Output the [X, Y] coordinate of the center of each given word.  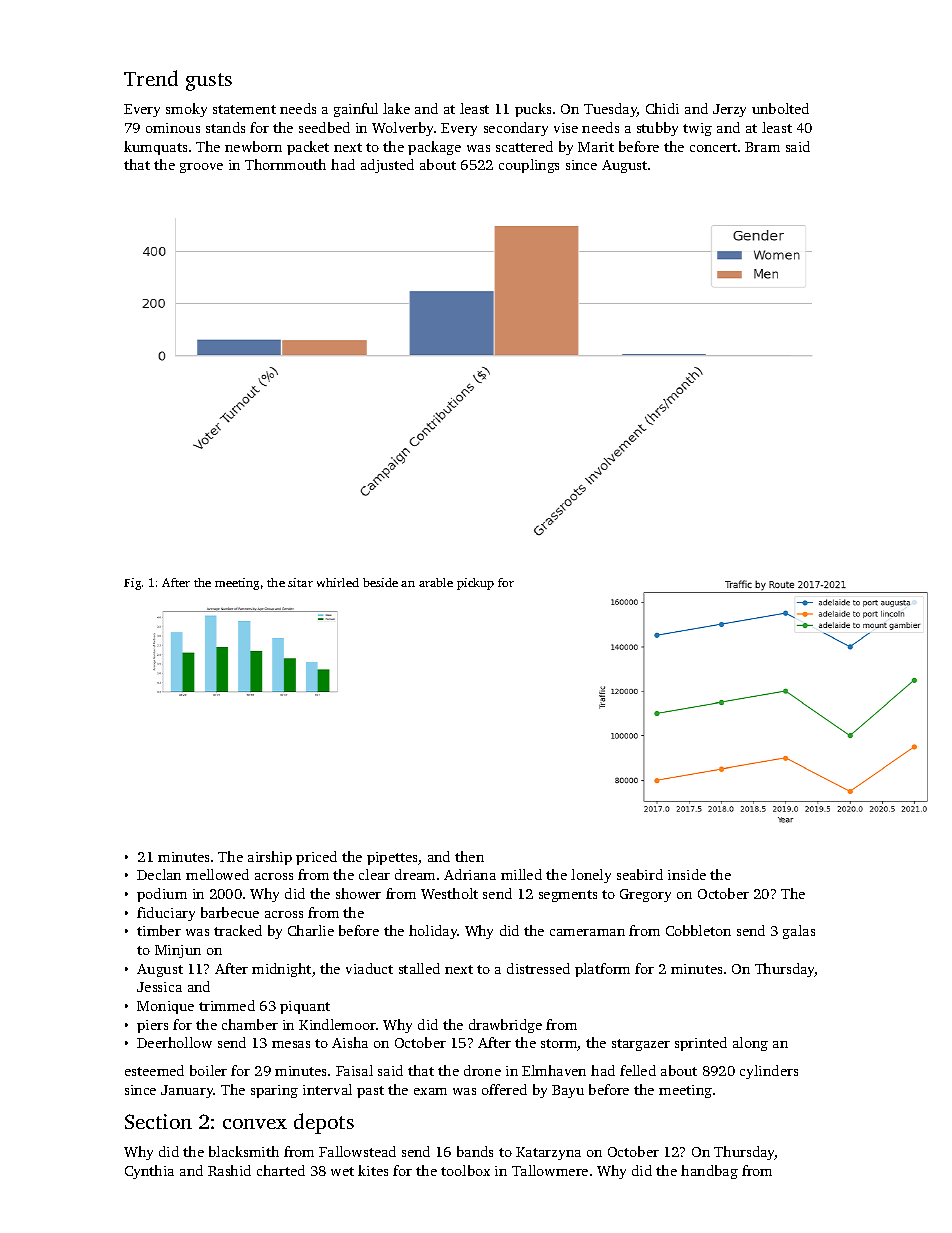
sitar [300, 582]
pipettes [393, 858]
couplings [529, 166]
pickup [475, 584]
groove [201, 168]
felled [638, 1070]
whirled [338, 582]
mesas [291, 1044]
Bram [762, 147]
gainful [356, 110]
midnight [281, 970]
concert [713, 147]
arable [436, 582]
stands [225, 127]
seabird [640, 874]
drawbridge [505, 1026]
